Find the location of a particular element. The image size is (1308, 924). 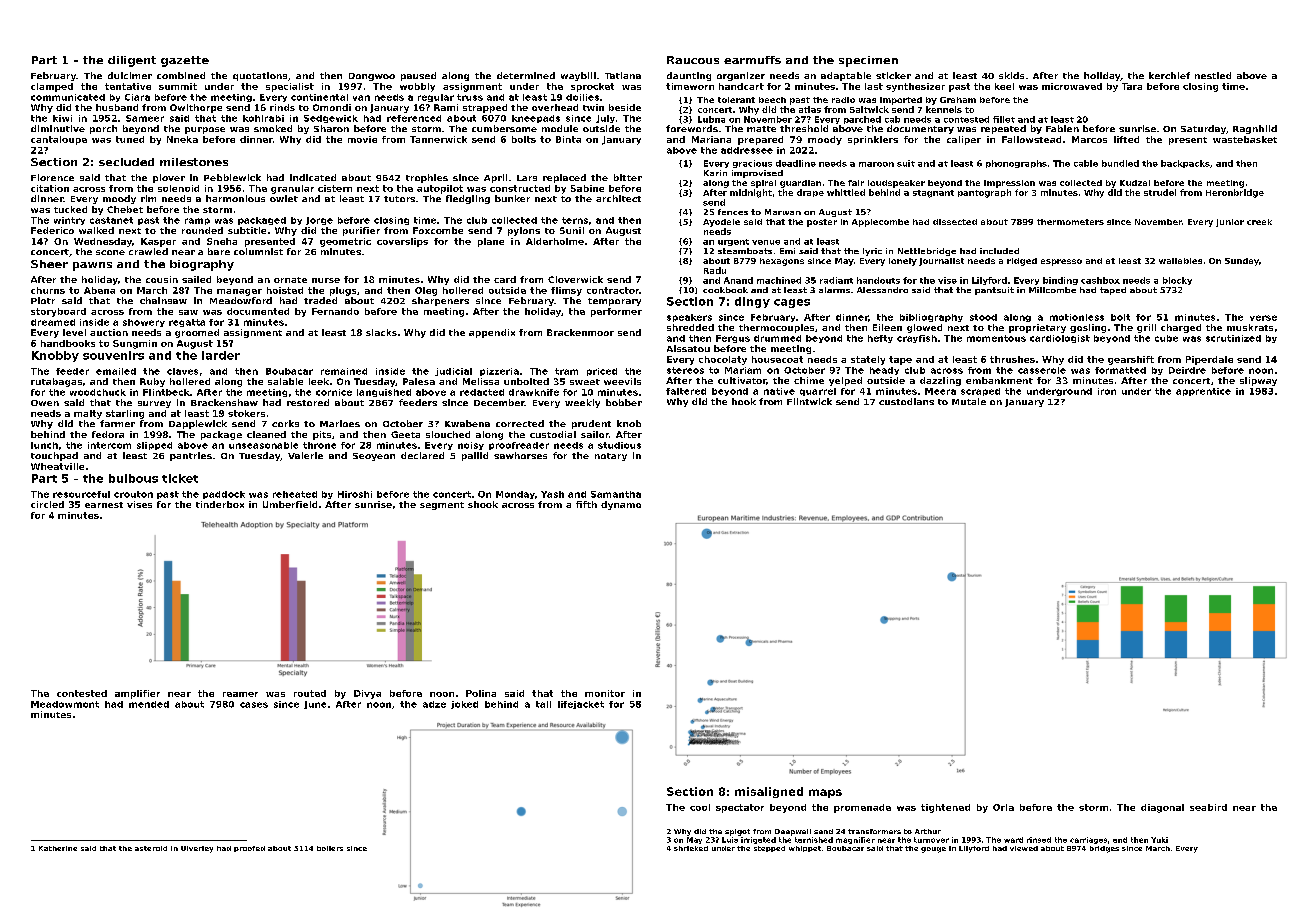

autopilot is located at coordinates (440, 189).
